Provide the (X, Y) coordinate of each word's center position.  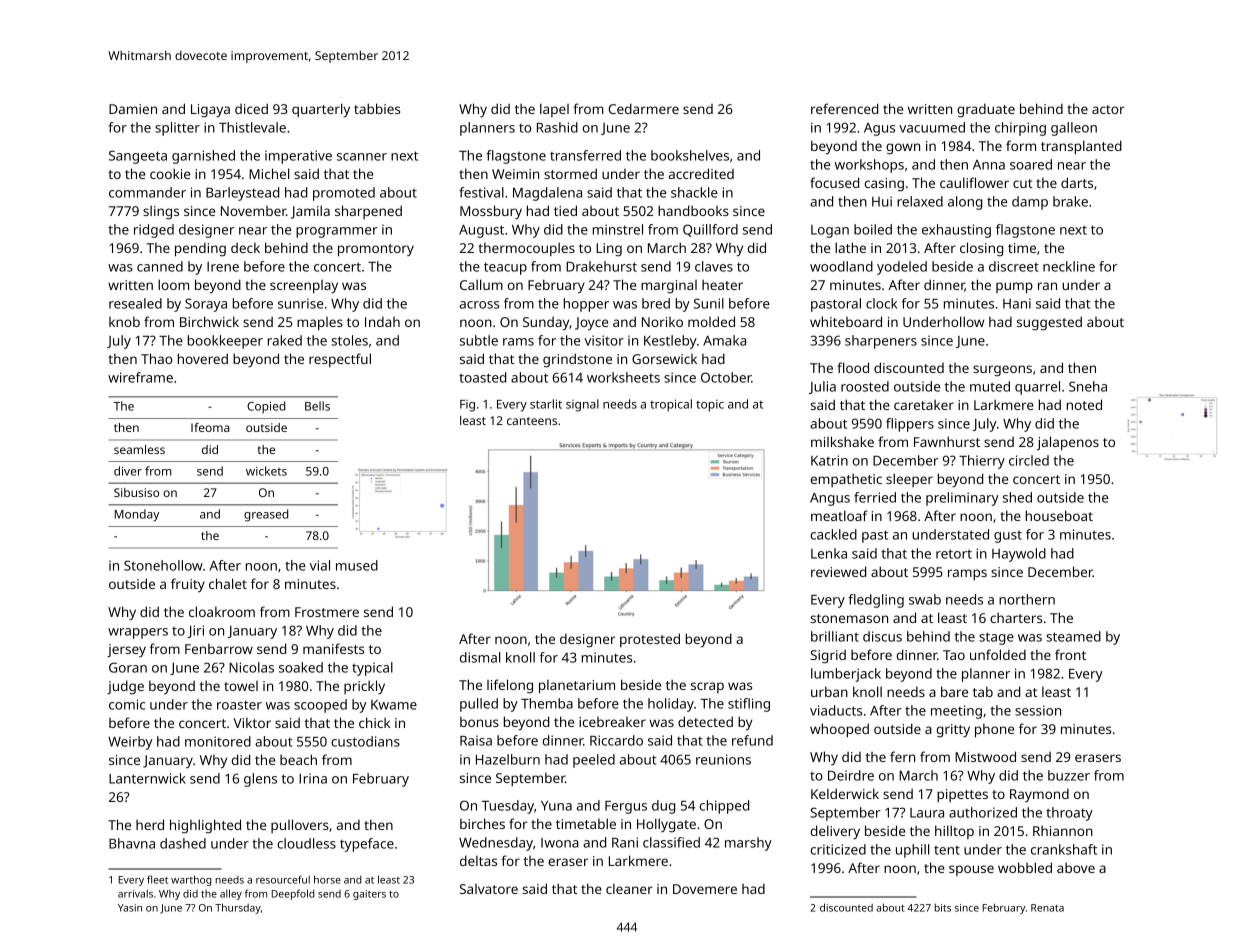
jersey (126, 650)
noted (1084, 404)
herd (150, 824)
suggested (1049, 323)
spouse (971, 870)
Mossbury (491, 212)
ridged (154, 231)
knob (124, 322)
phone (994, 731)
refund (752, 740)
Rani (625, 842)
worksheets (623, 377)
